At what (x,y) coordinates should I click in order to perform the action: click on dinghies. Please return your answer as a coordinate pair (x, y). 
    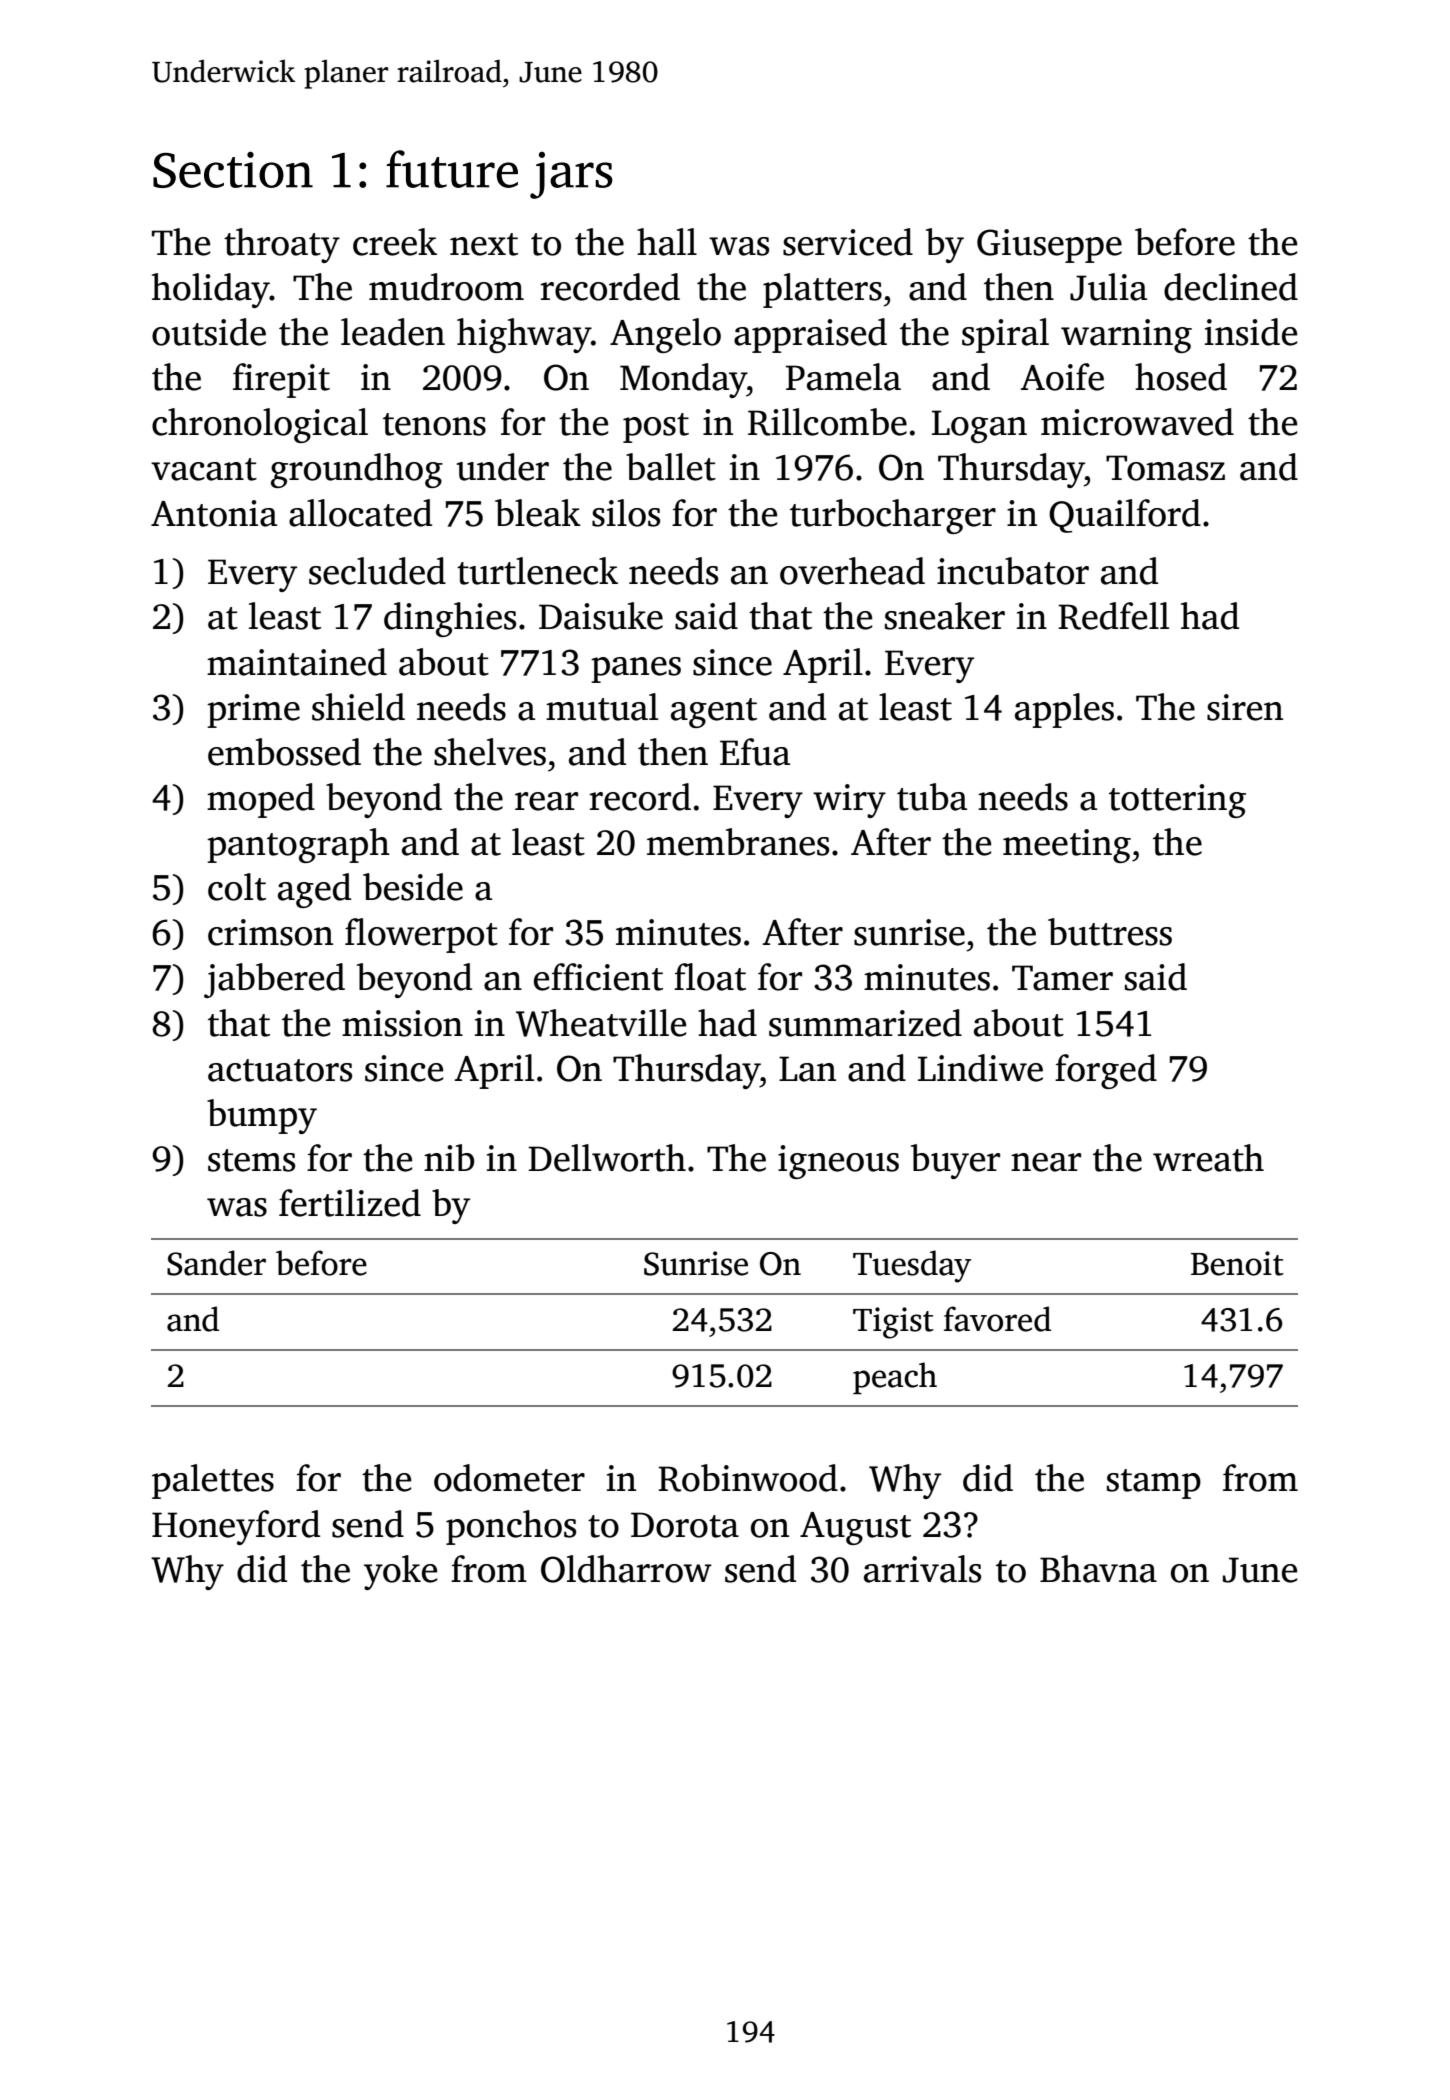
    Looking at the image, I should click on (450, 619).
